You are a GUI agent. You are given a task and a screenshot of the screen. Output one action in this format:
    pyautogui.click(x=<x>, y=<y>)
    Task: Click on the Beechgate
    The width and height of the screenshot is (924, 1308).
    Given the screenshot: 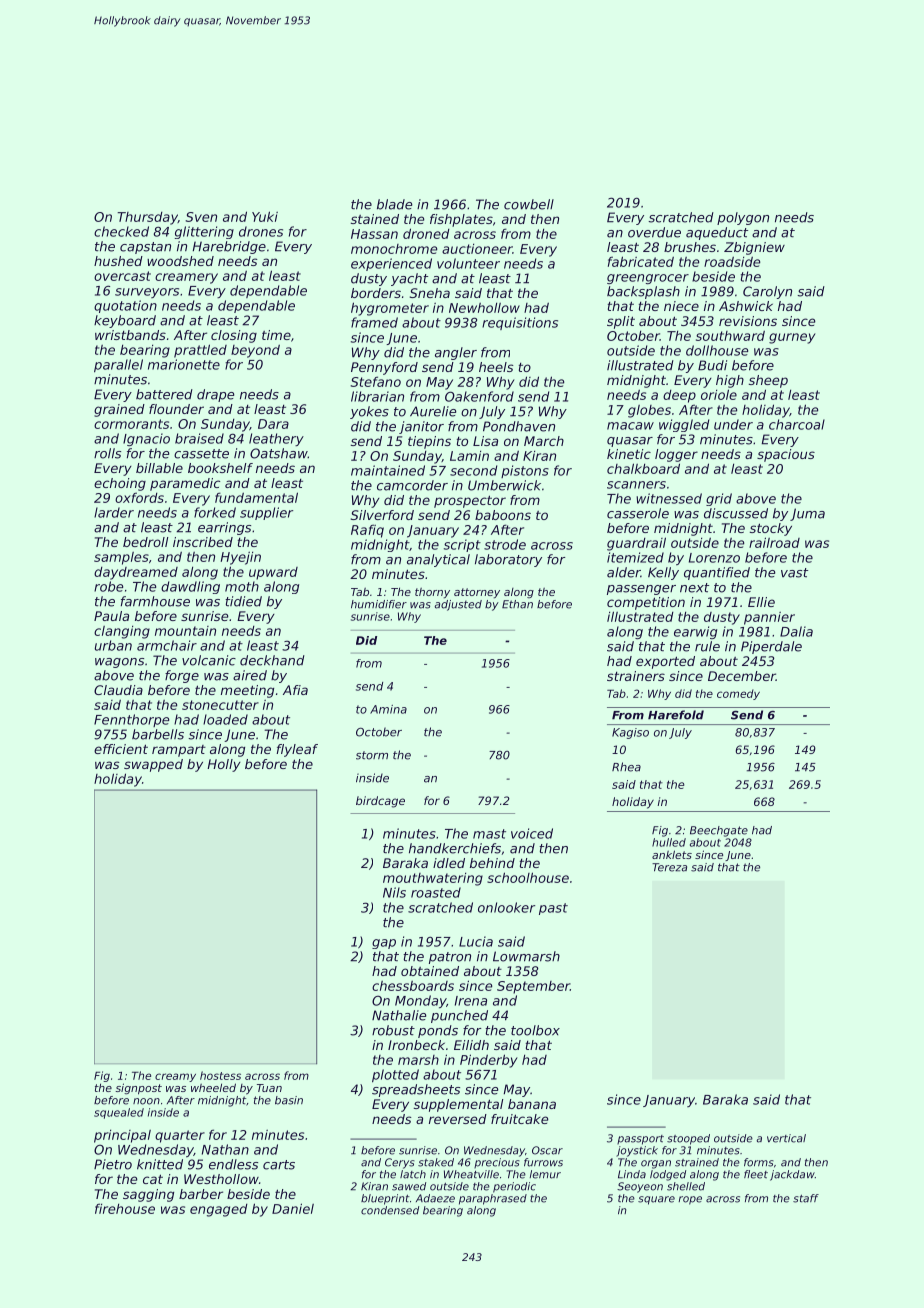 What is the action you would take?
    pyautogui.click(x=719, y=831)
